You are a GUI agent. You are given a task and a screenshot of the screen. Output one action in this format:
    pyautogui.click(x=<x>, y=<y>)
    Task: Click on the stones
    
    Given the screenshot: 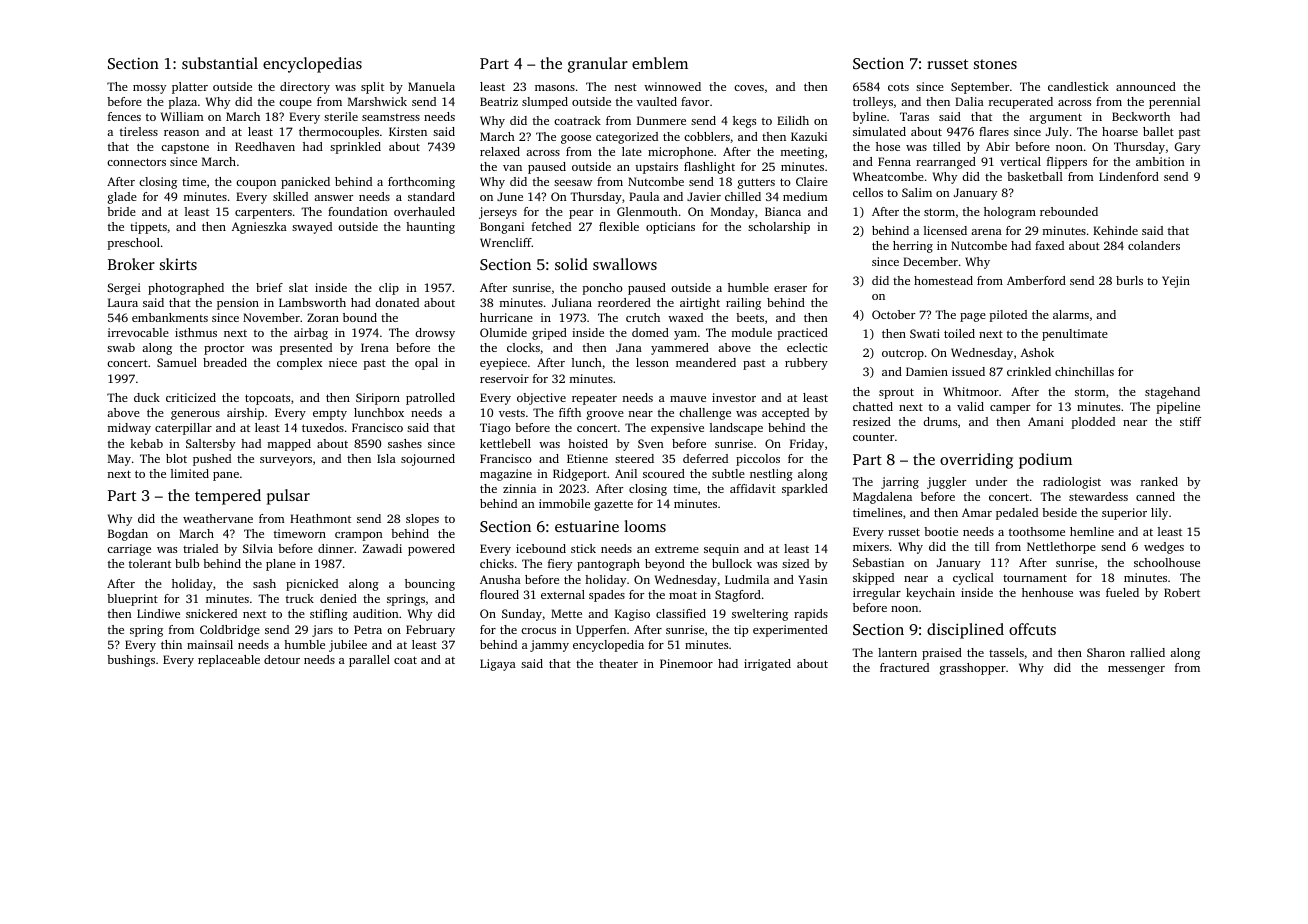 What is the action you would take?
    pyautogui.click(x=995, y=64)
